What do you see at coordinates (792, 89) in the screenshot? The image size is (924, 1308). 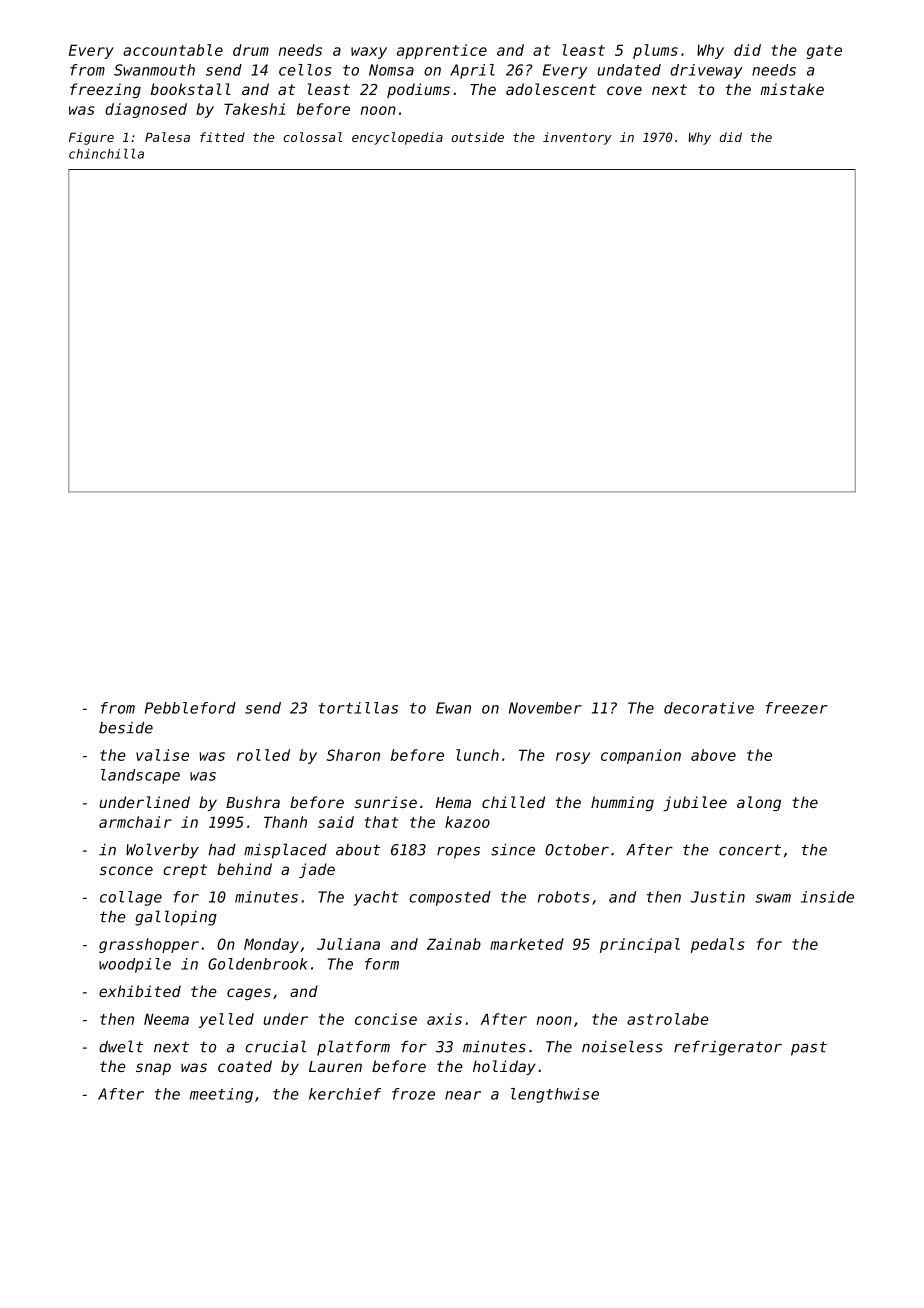 I see `mistake` at bounding box center [792, 89].
